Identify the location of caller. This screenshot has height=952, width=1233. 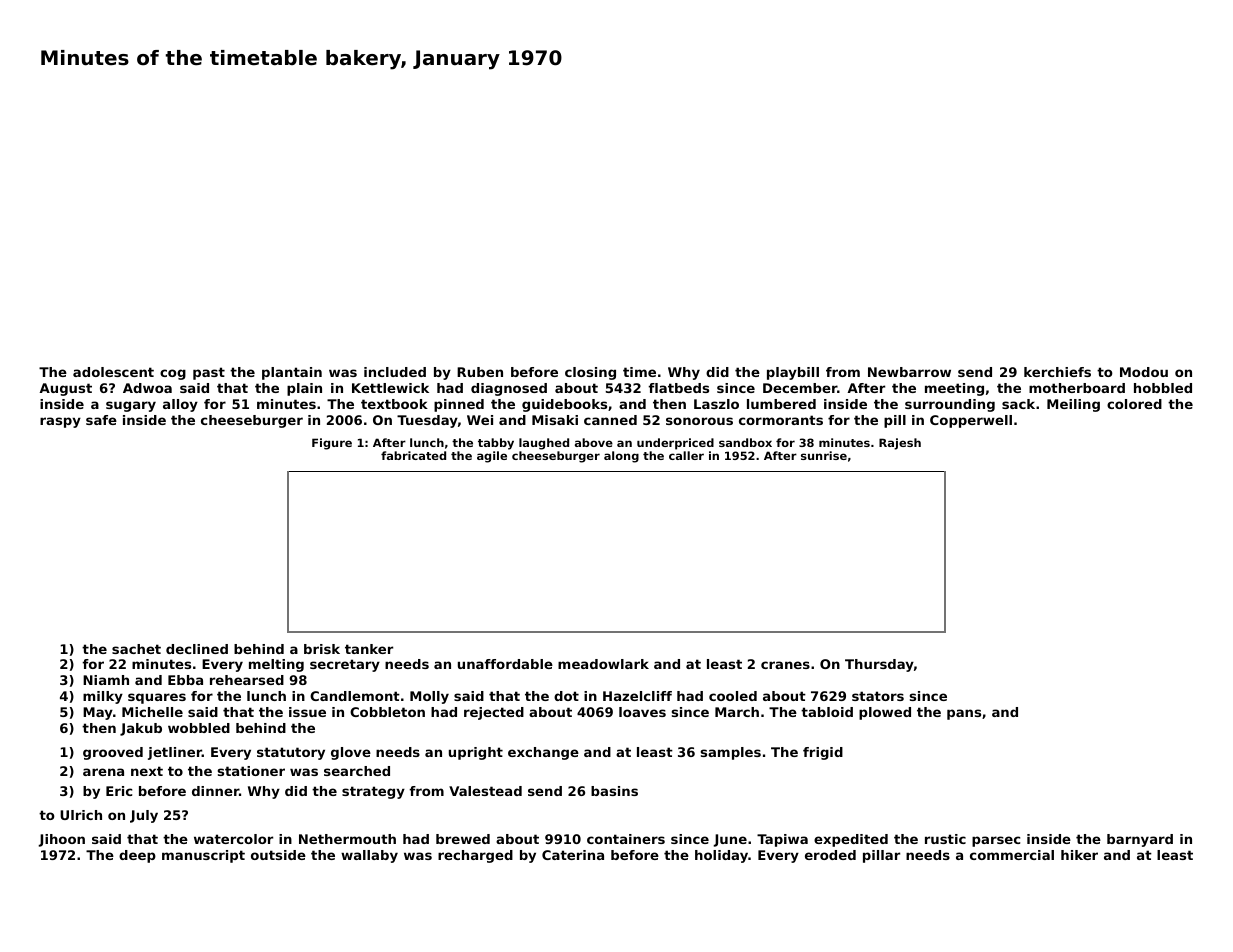
(686, 455).
